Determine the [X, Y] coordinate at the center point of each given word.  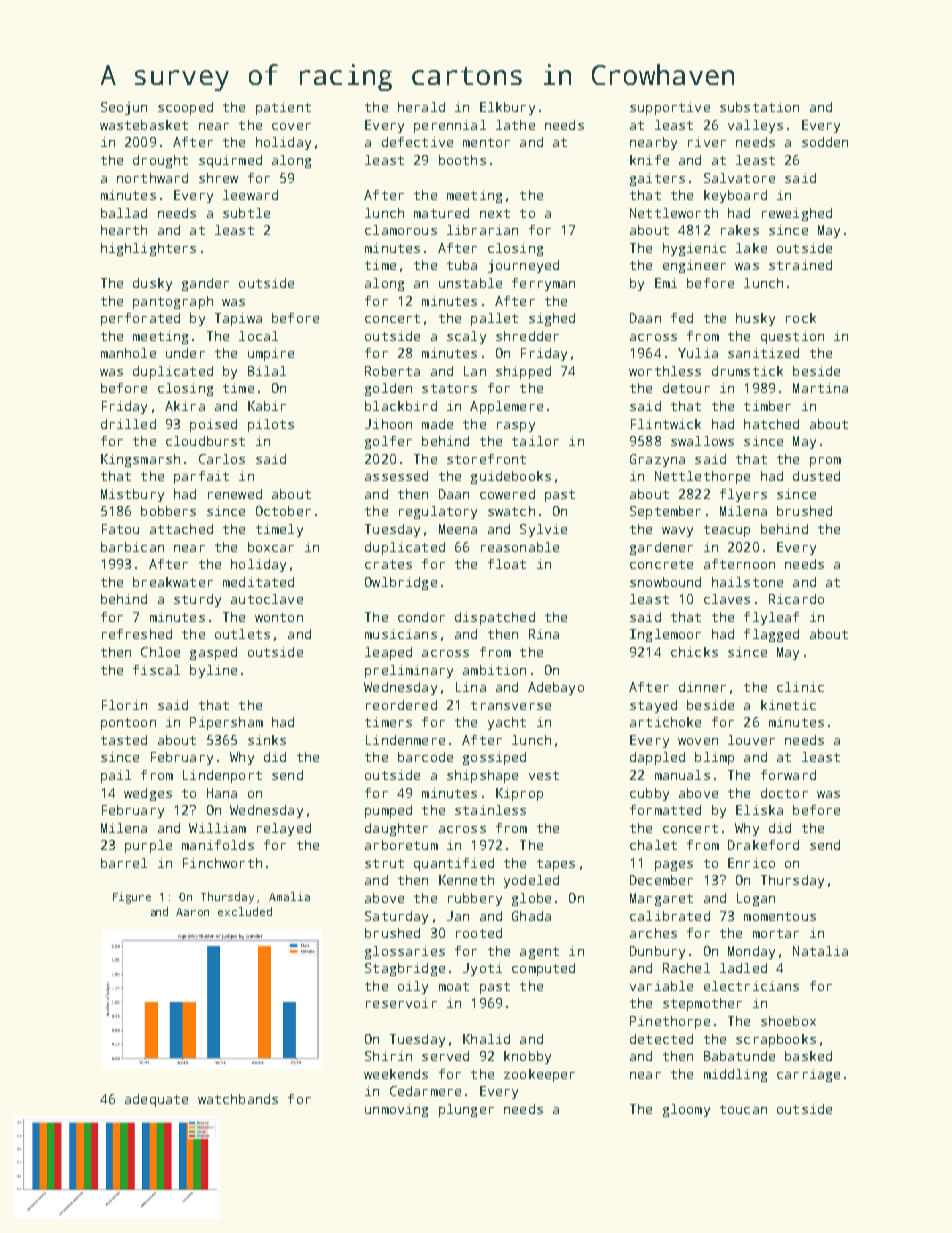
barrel [124, 863]
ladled [743, 968]
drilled [128, 424]
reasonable [520, 547]
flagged [771, 635]
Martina [820, 388]
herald [421, 107]
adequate [156, 1100]
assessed [396, 476]
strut [384, 863]
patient [283, 108]
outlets [242, 634]
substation [759, 107]
